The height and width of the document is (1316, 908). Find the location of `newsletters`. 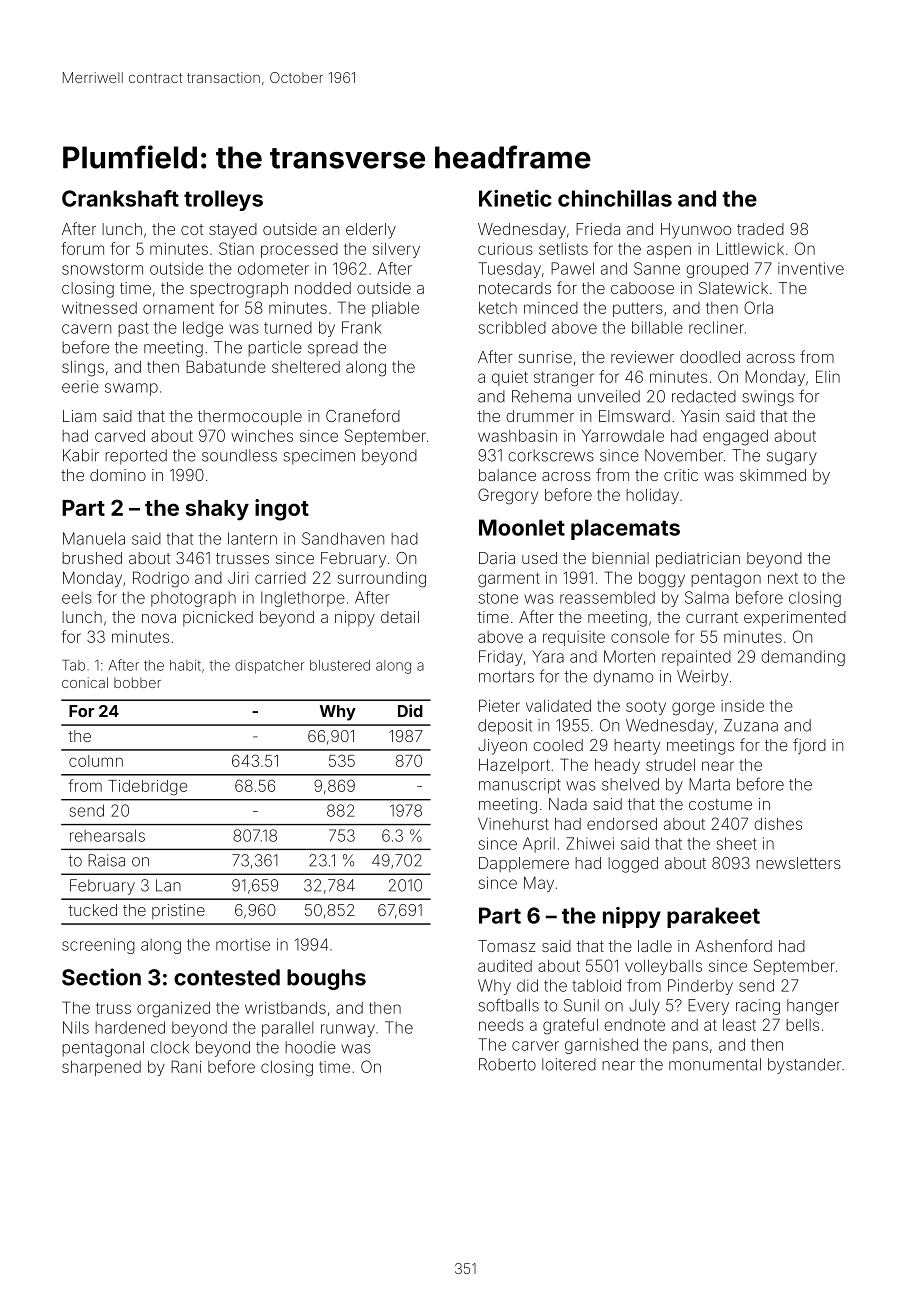

newsletters is located at coordinates (798, 863).
